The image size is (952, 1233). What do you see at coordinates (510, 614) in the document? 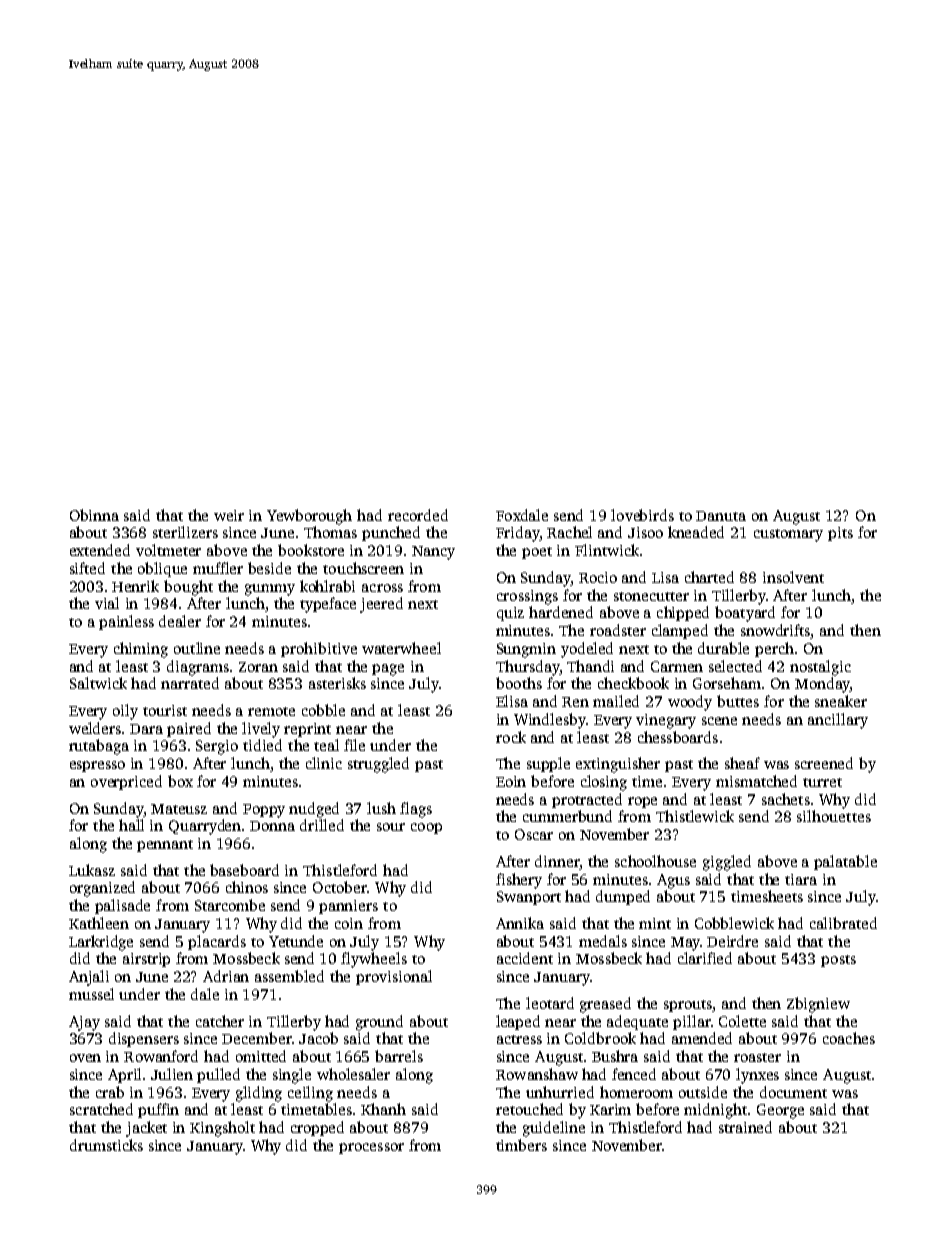
I see `quiz` at bounding box center [510, 614].
